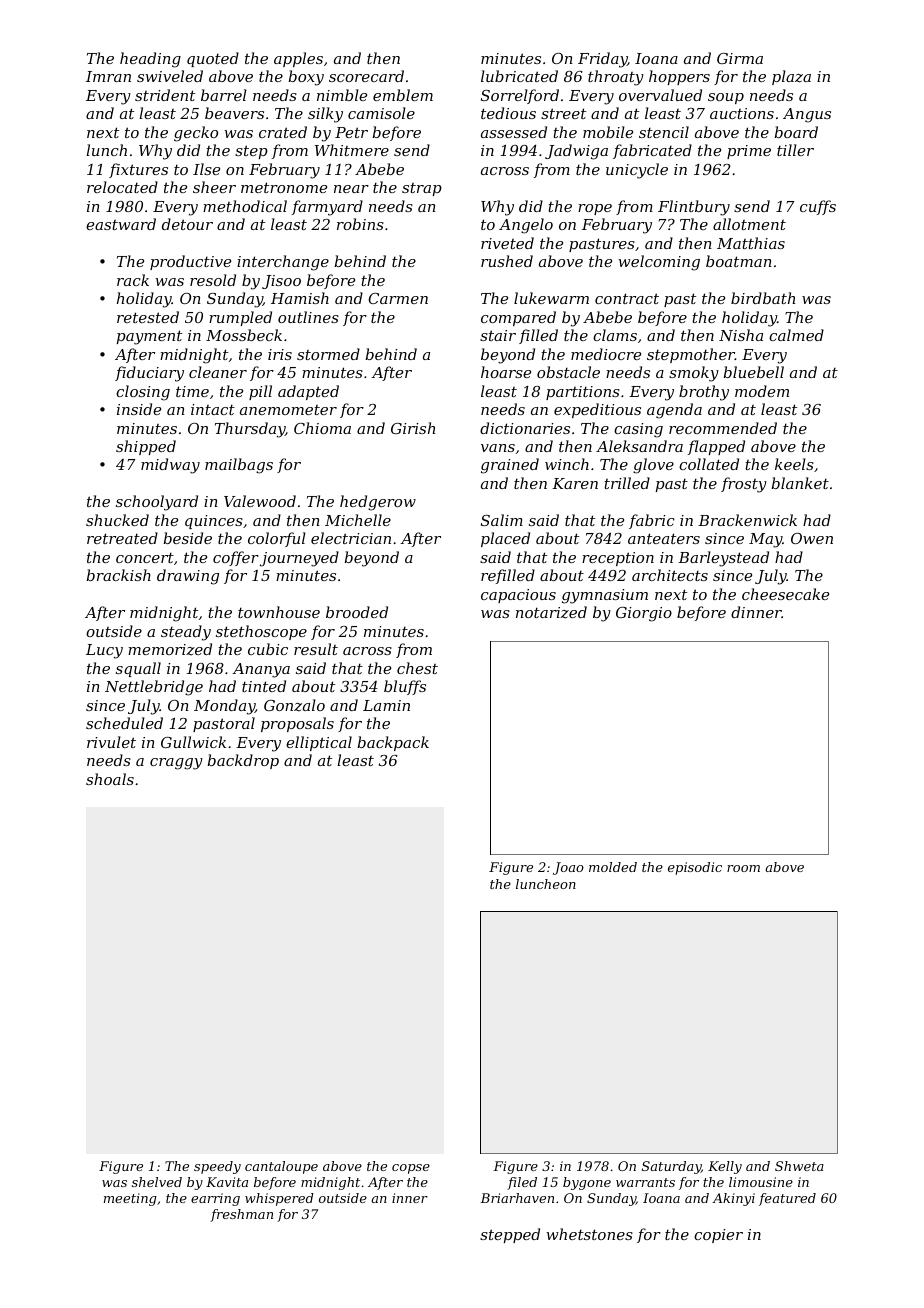 The height and width of the screenshot is (1308, 924). I want to click on shoals, so click(110, 779).
